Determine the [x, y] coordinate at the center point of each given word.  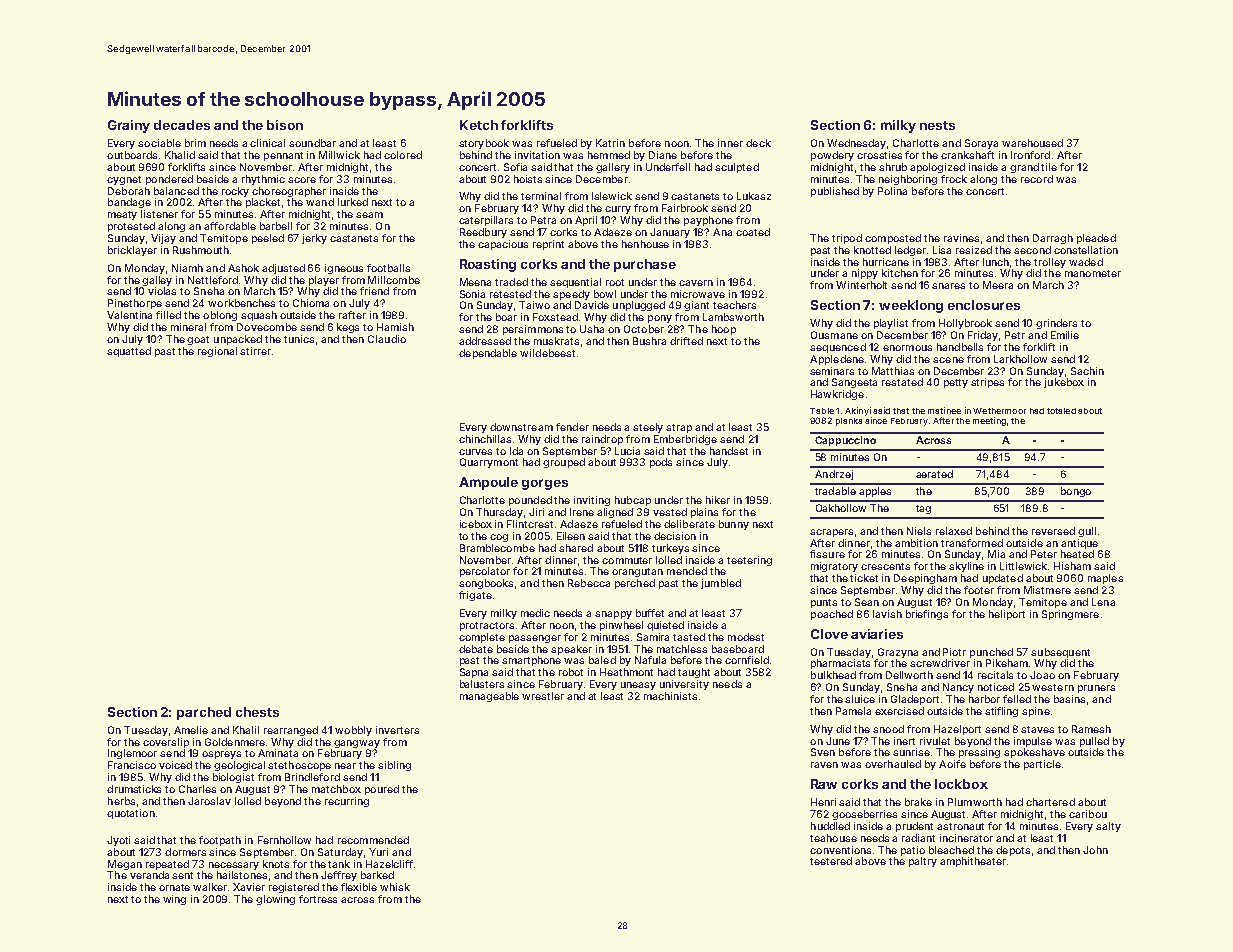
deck [758, 143]
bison [285, 125]
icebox [476, 524]
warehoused [1032, 143]
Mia [996, 554]
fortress [318, 899]
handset [729, 451]
